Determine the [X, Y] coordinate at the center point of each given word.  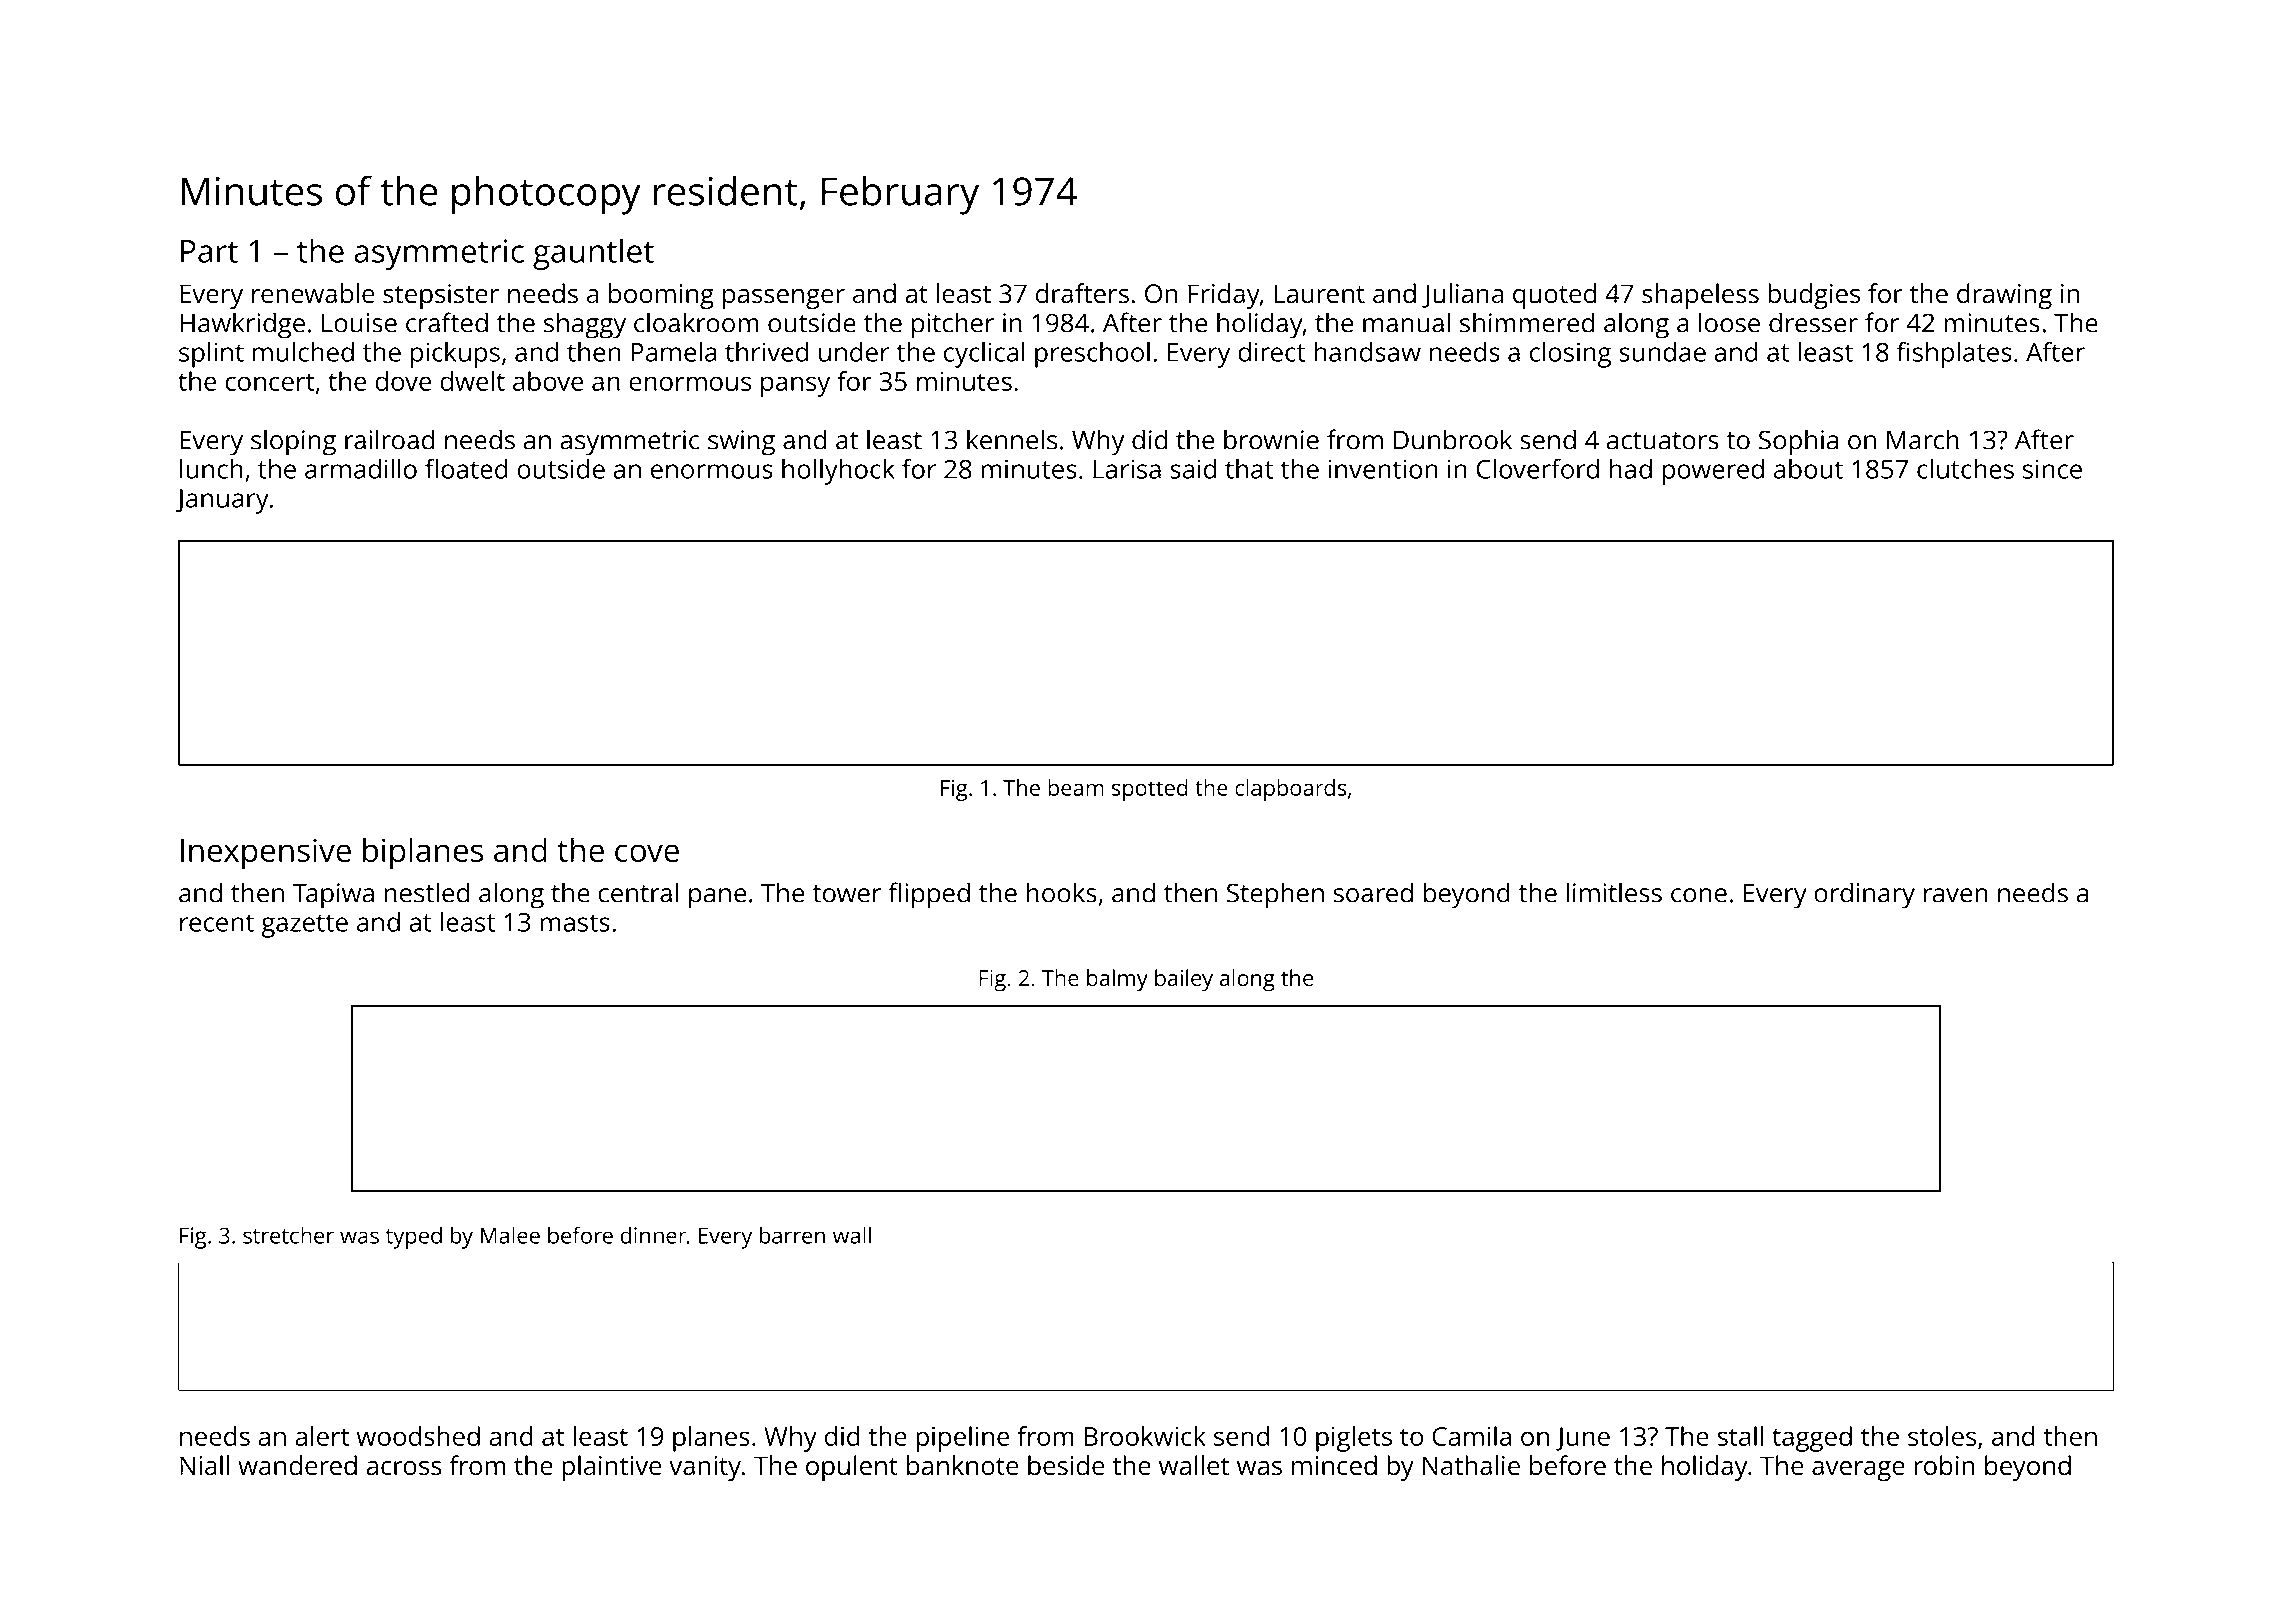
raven [1956, 895]
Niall [204, 1465]
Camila [1472, 1436]
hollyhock [838, 472]
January [222, 501]
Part [209, 251]
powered [1713, 472]
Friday [1224, 296]
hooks [1062, 892]
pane [717, 898]
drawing [2004, 296]
